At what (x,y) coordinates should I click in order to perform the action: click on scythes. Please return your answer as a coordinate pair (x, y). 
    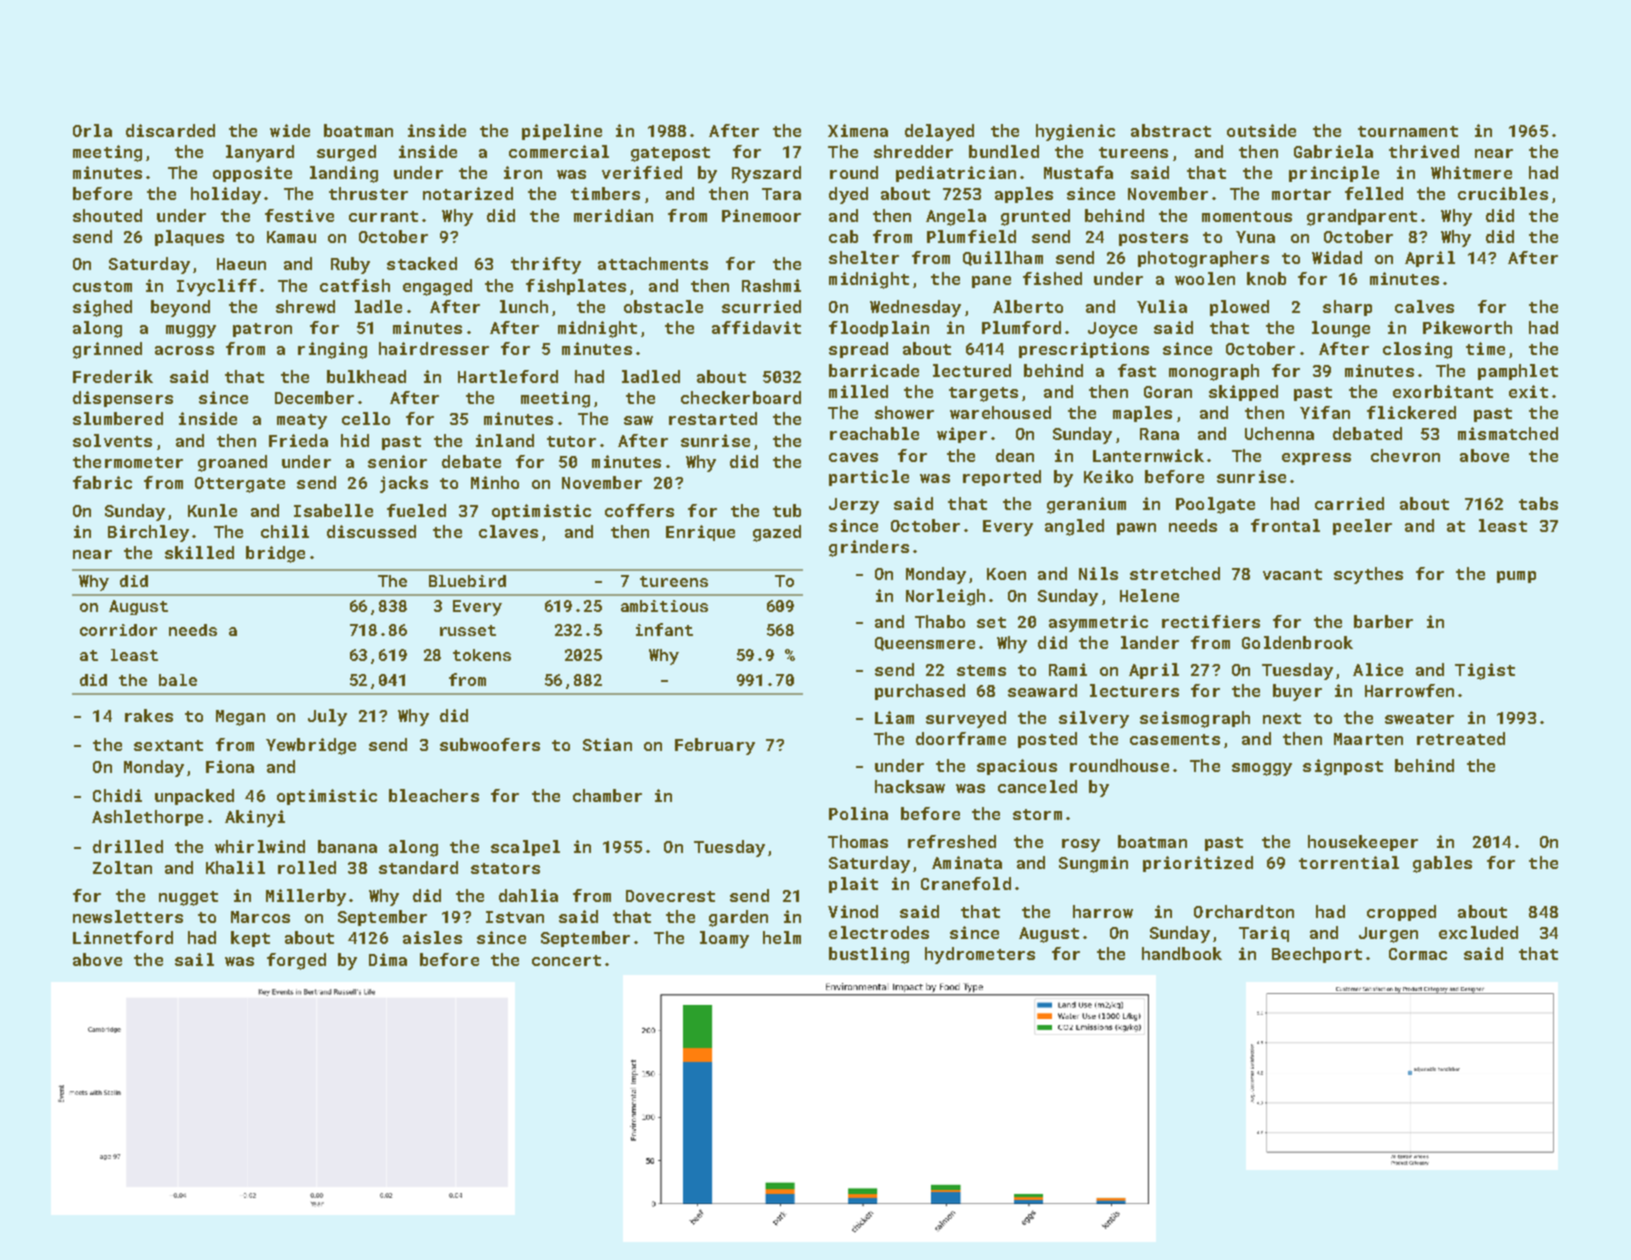
    Looking at the image, I should click on (1368, 575).
